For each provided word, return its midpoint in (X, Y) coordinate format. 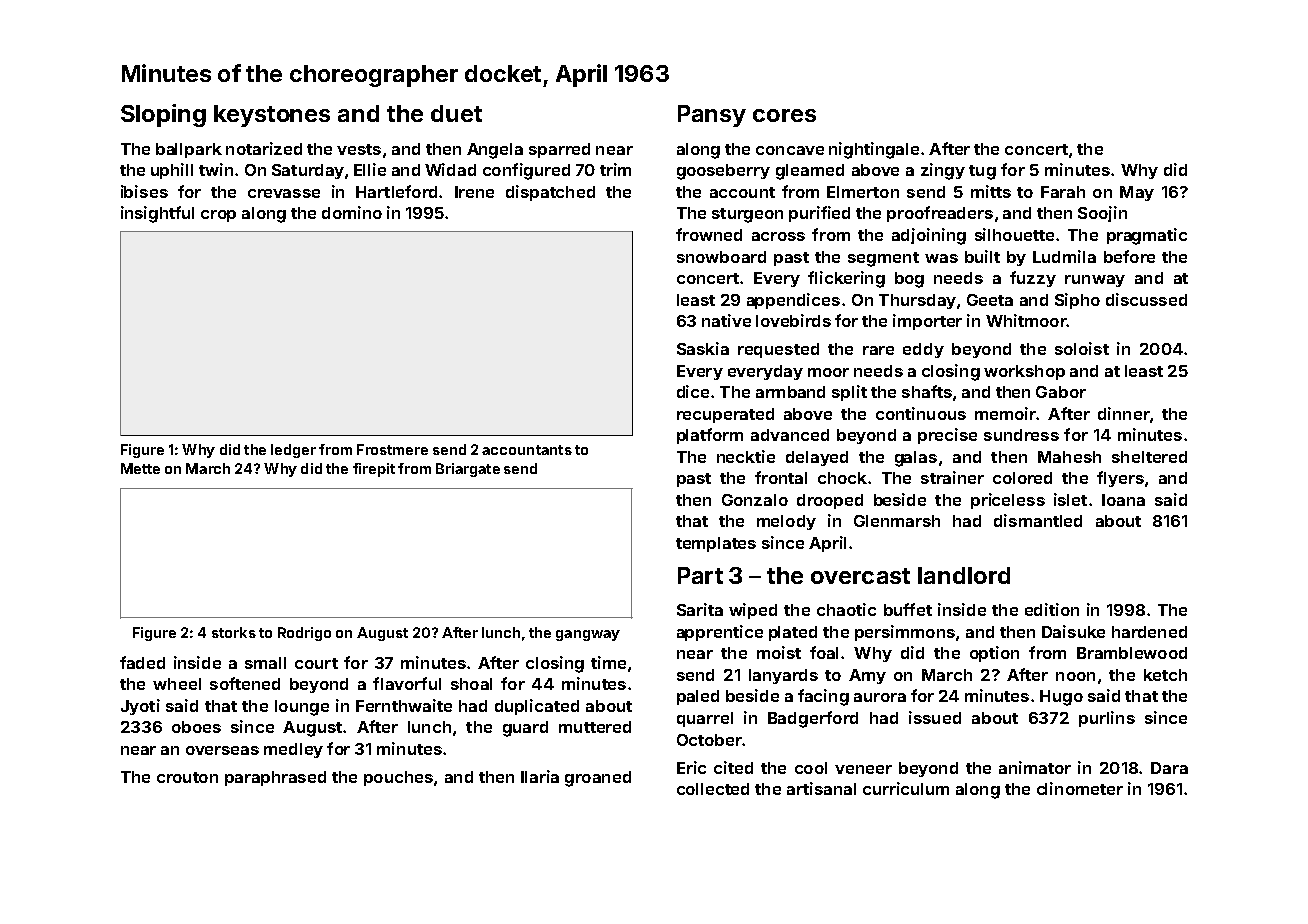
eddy (923, 350)
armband (790, 392)
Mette (140, 468)
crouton (187, 777)
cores (784, 115)
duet (456, 113)
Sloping (163, 115)
